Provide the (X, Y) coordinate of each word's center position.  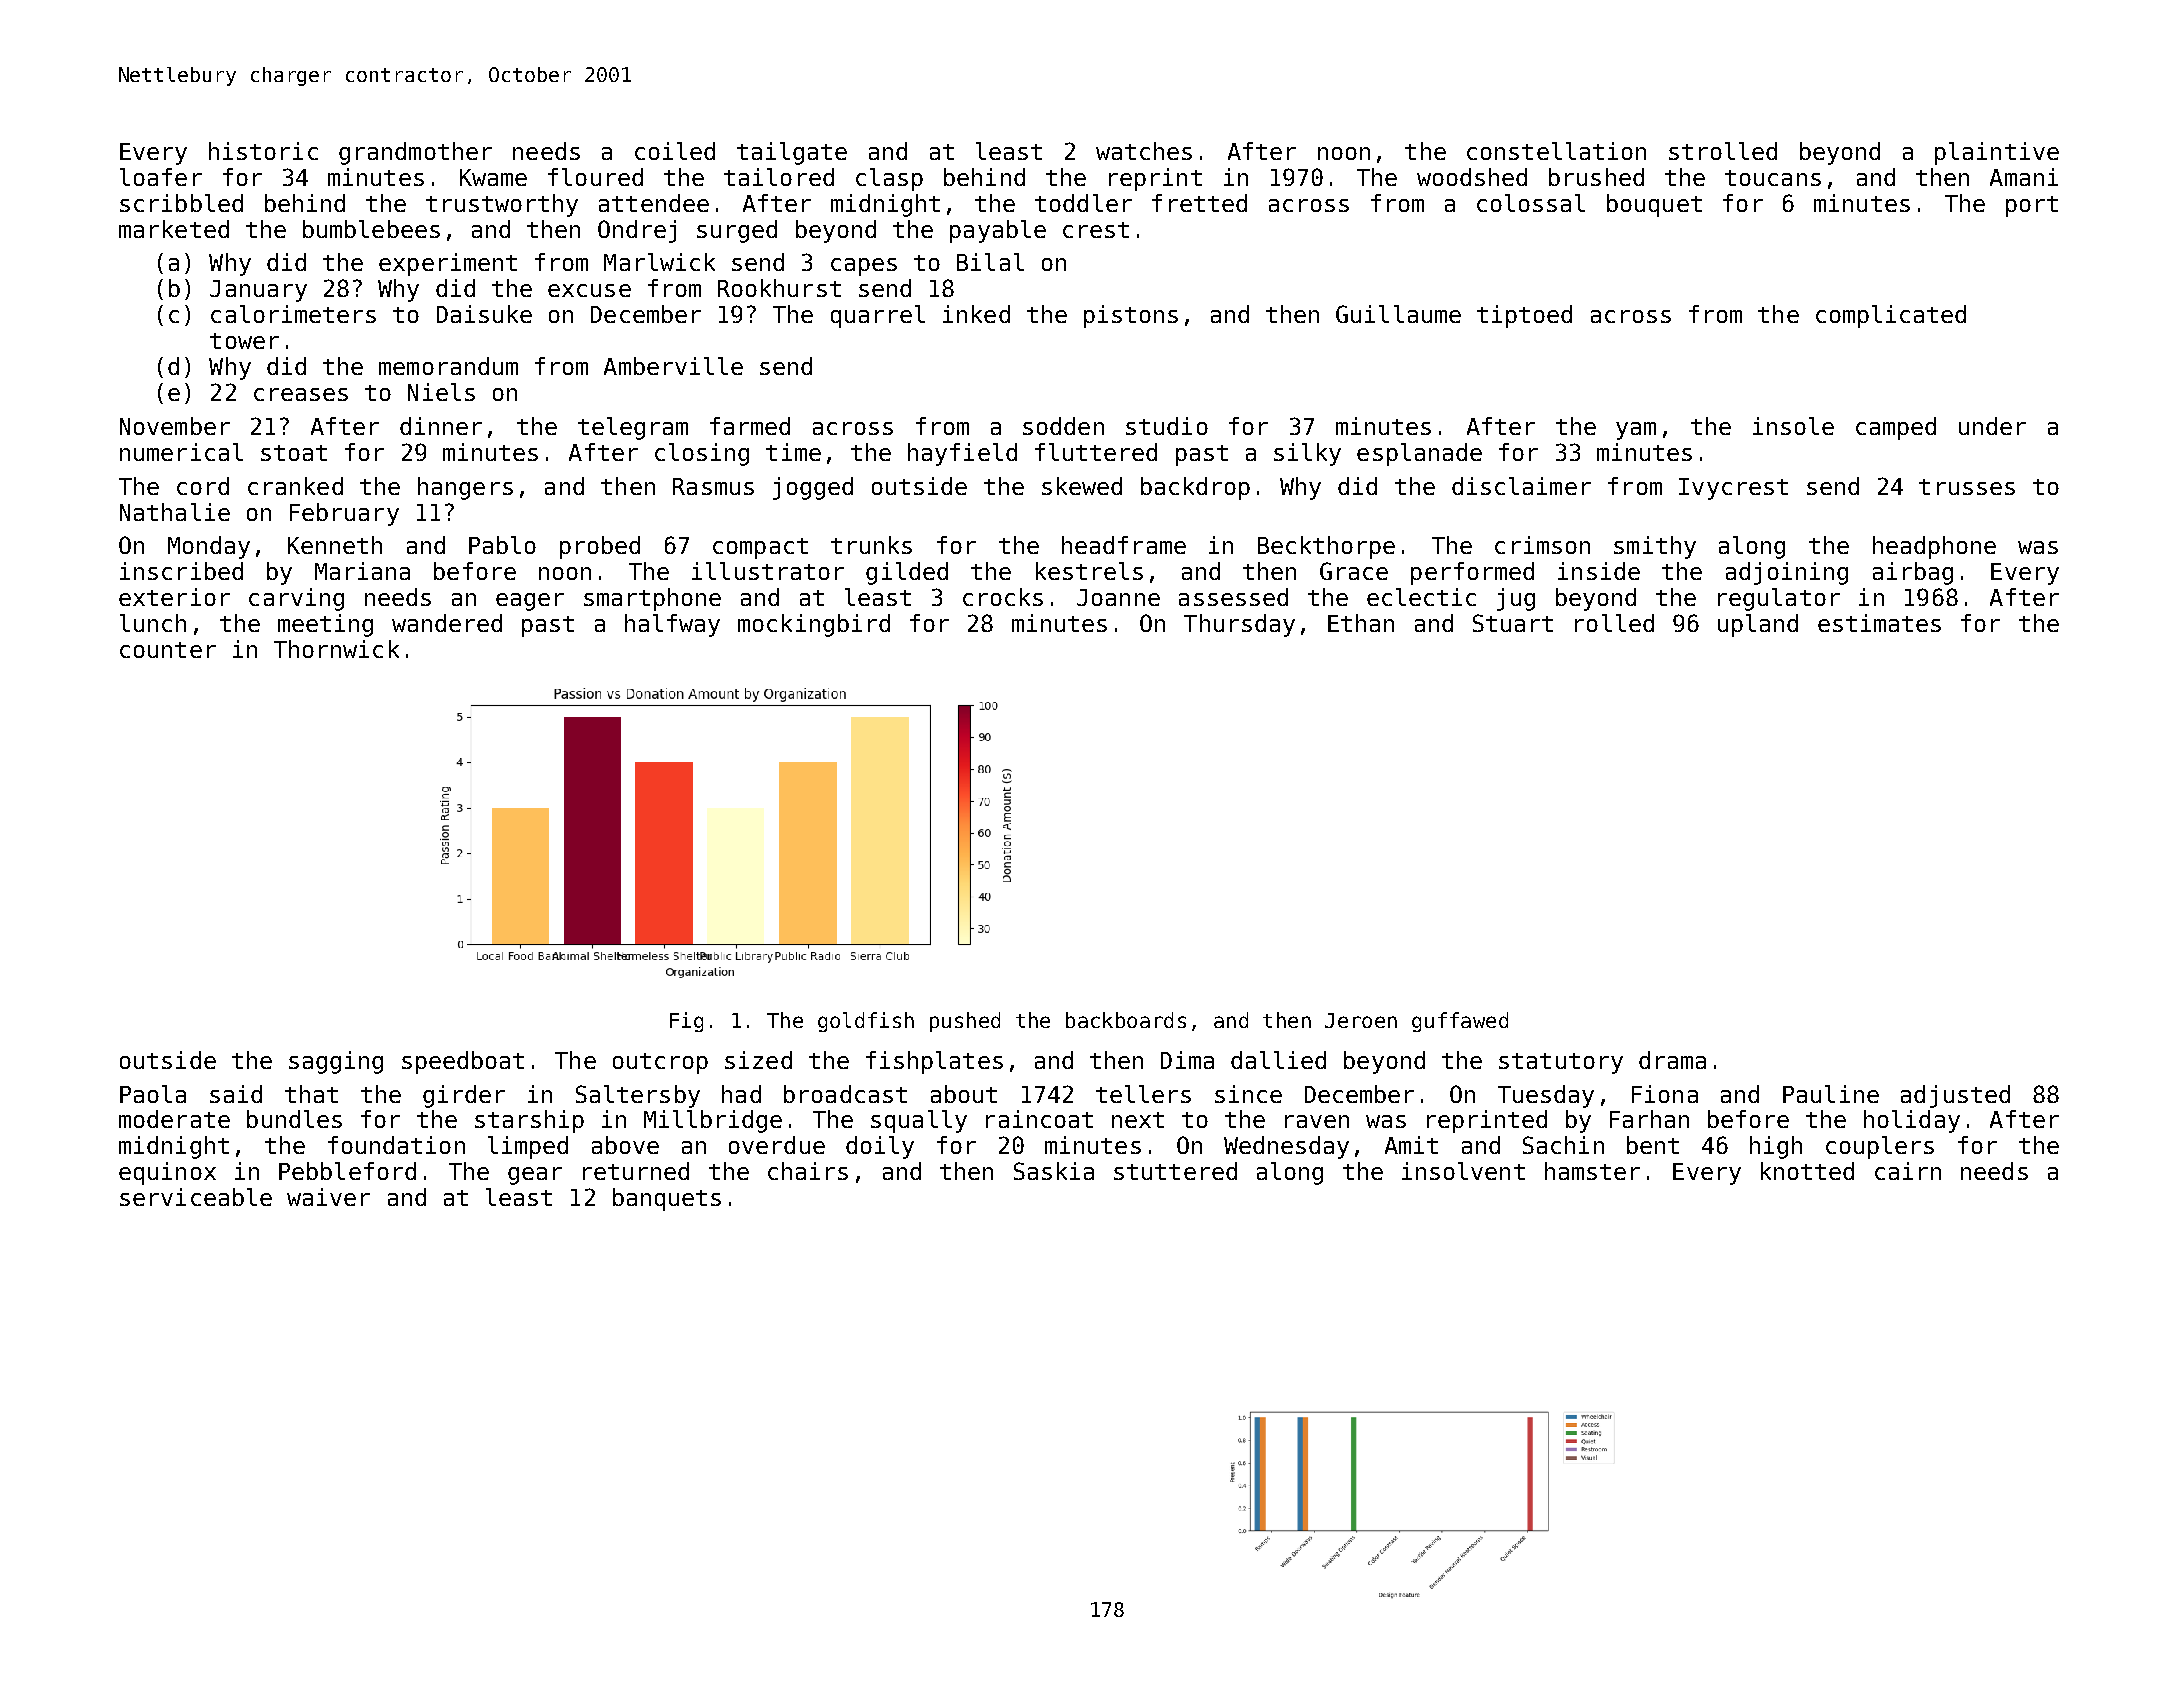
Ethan (1361, 623)
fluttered (1096, 452)
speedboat (463, 1062)
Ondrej (637, 231)
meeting (325, 625)
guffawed (1460, 1022)
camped (1896, 428)
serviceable (196, 1197)
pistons (1131, 316)
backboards (1126, 1020)
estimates (1879, 623)
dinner (441, 426)
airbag (1913, 573)
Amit (1411, 1145)
